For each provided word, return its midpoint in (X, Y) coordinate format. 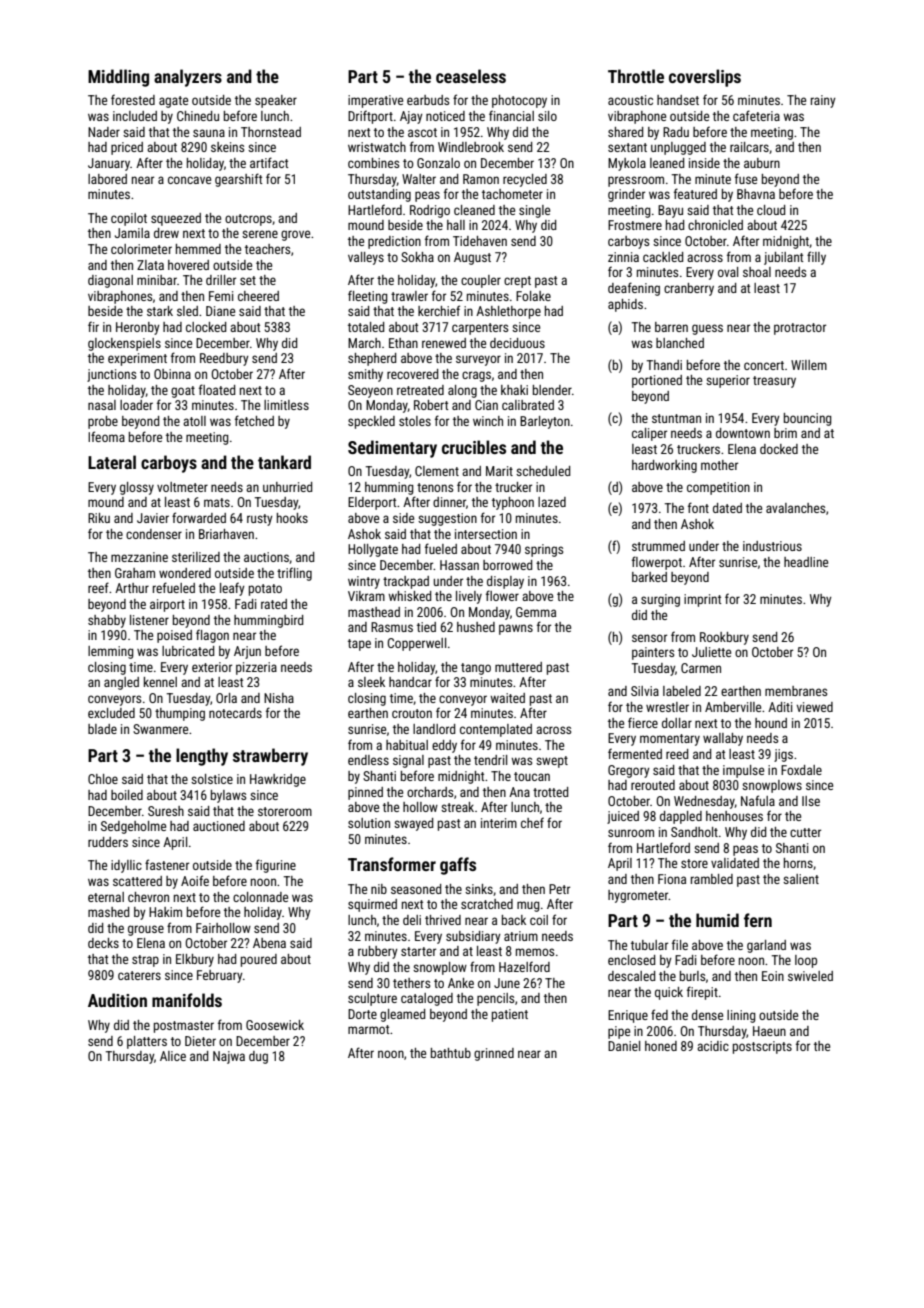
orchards (430, 792)
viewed (815, 707)
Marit (499, 471)
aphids (625, 305)
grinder (626, 195)
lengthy (202, 757)
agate (173, 102)
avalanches (795, 508)
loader (136, 405)
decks (103, 943)
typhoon (513, 503)
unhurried (287, 487)
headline (806, 562)
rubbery (378, 952)
